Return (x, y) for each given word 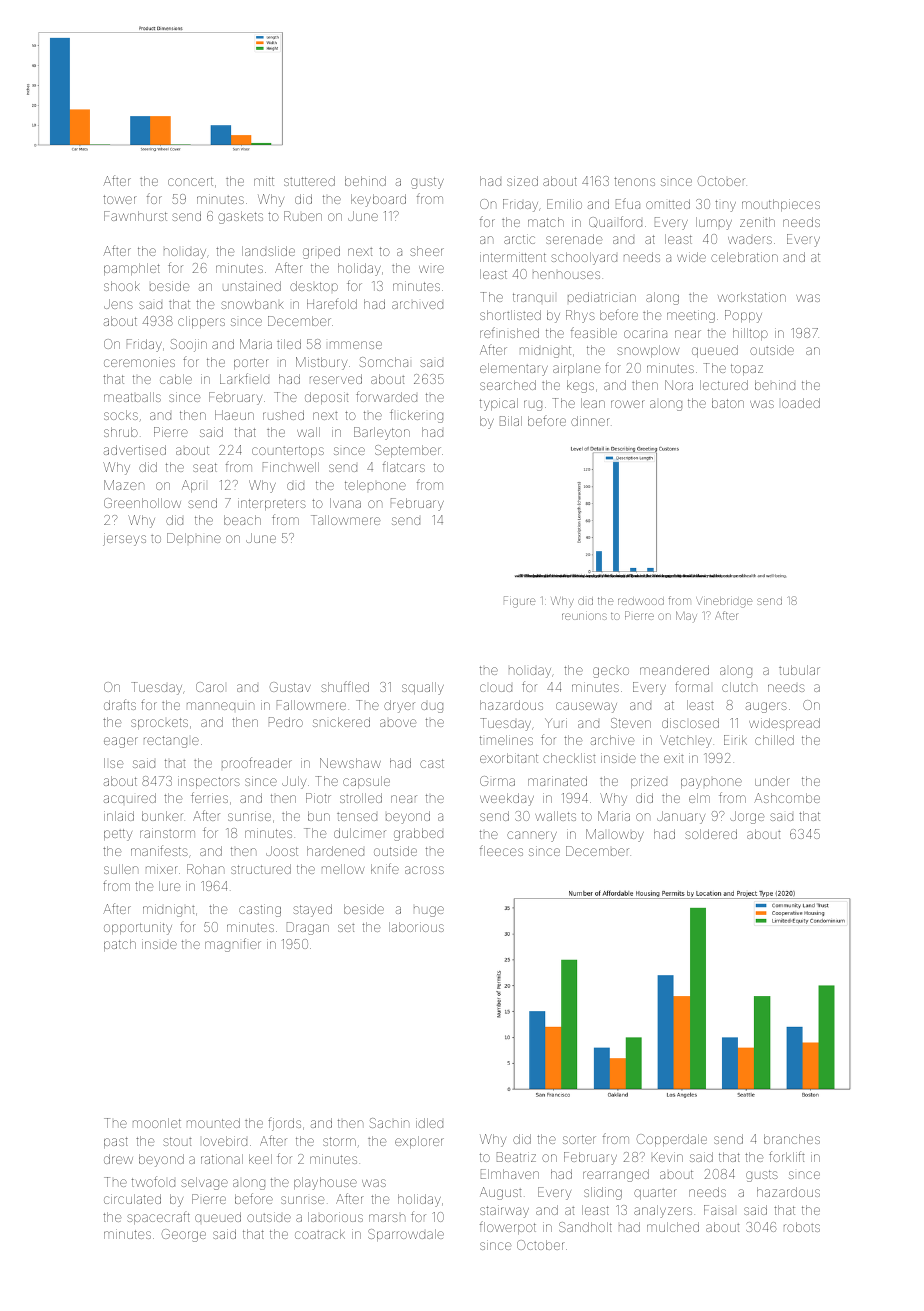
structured (261, 869)
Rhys (580, 316)
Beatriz (516, 1157)
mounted (213, 1123)
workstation (752, 297)
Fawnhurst (135, 216)
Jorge (747, 817)
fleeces (501, 850)
